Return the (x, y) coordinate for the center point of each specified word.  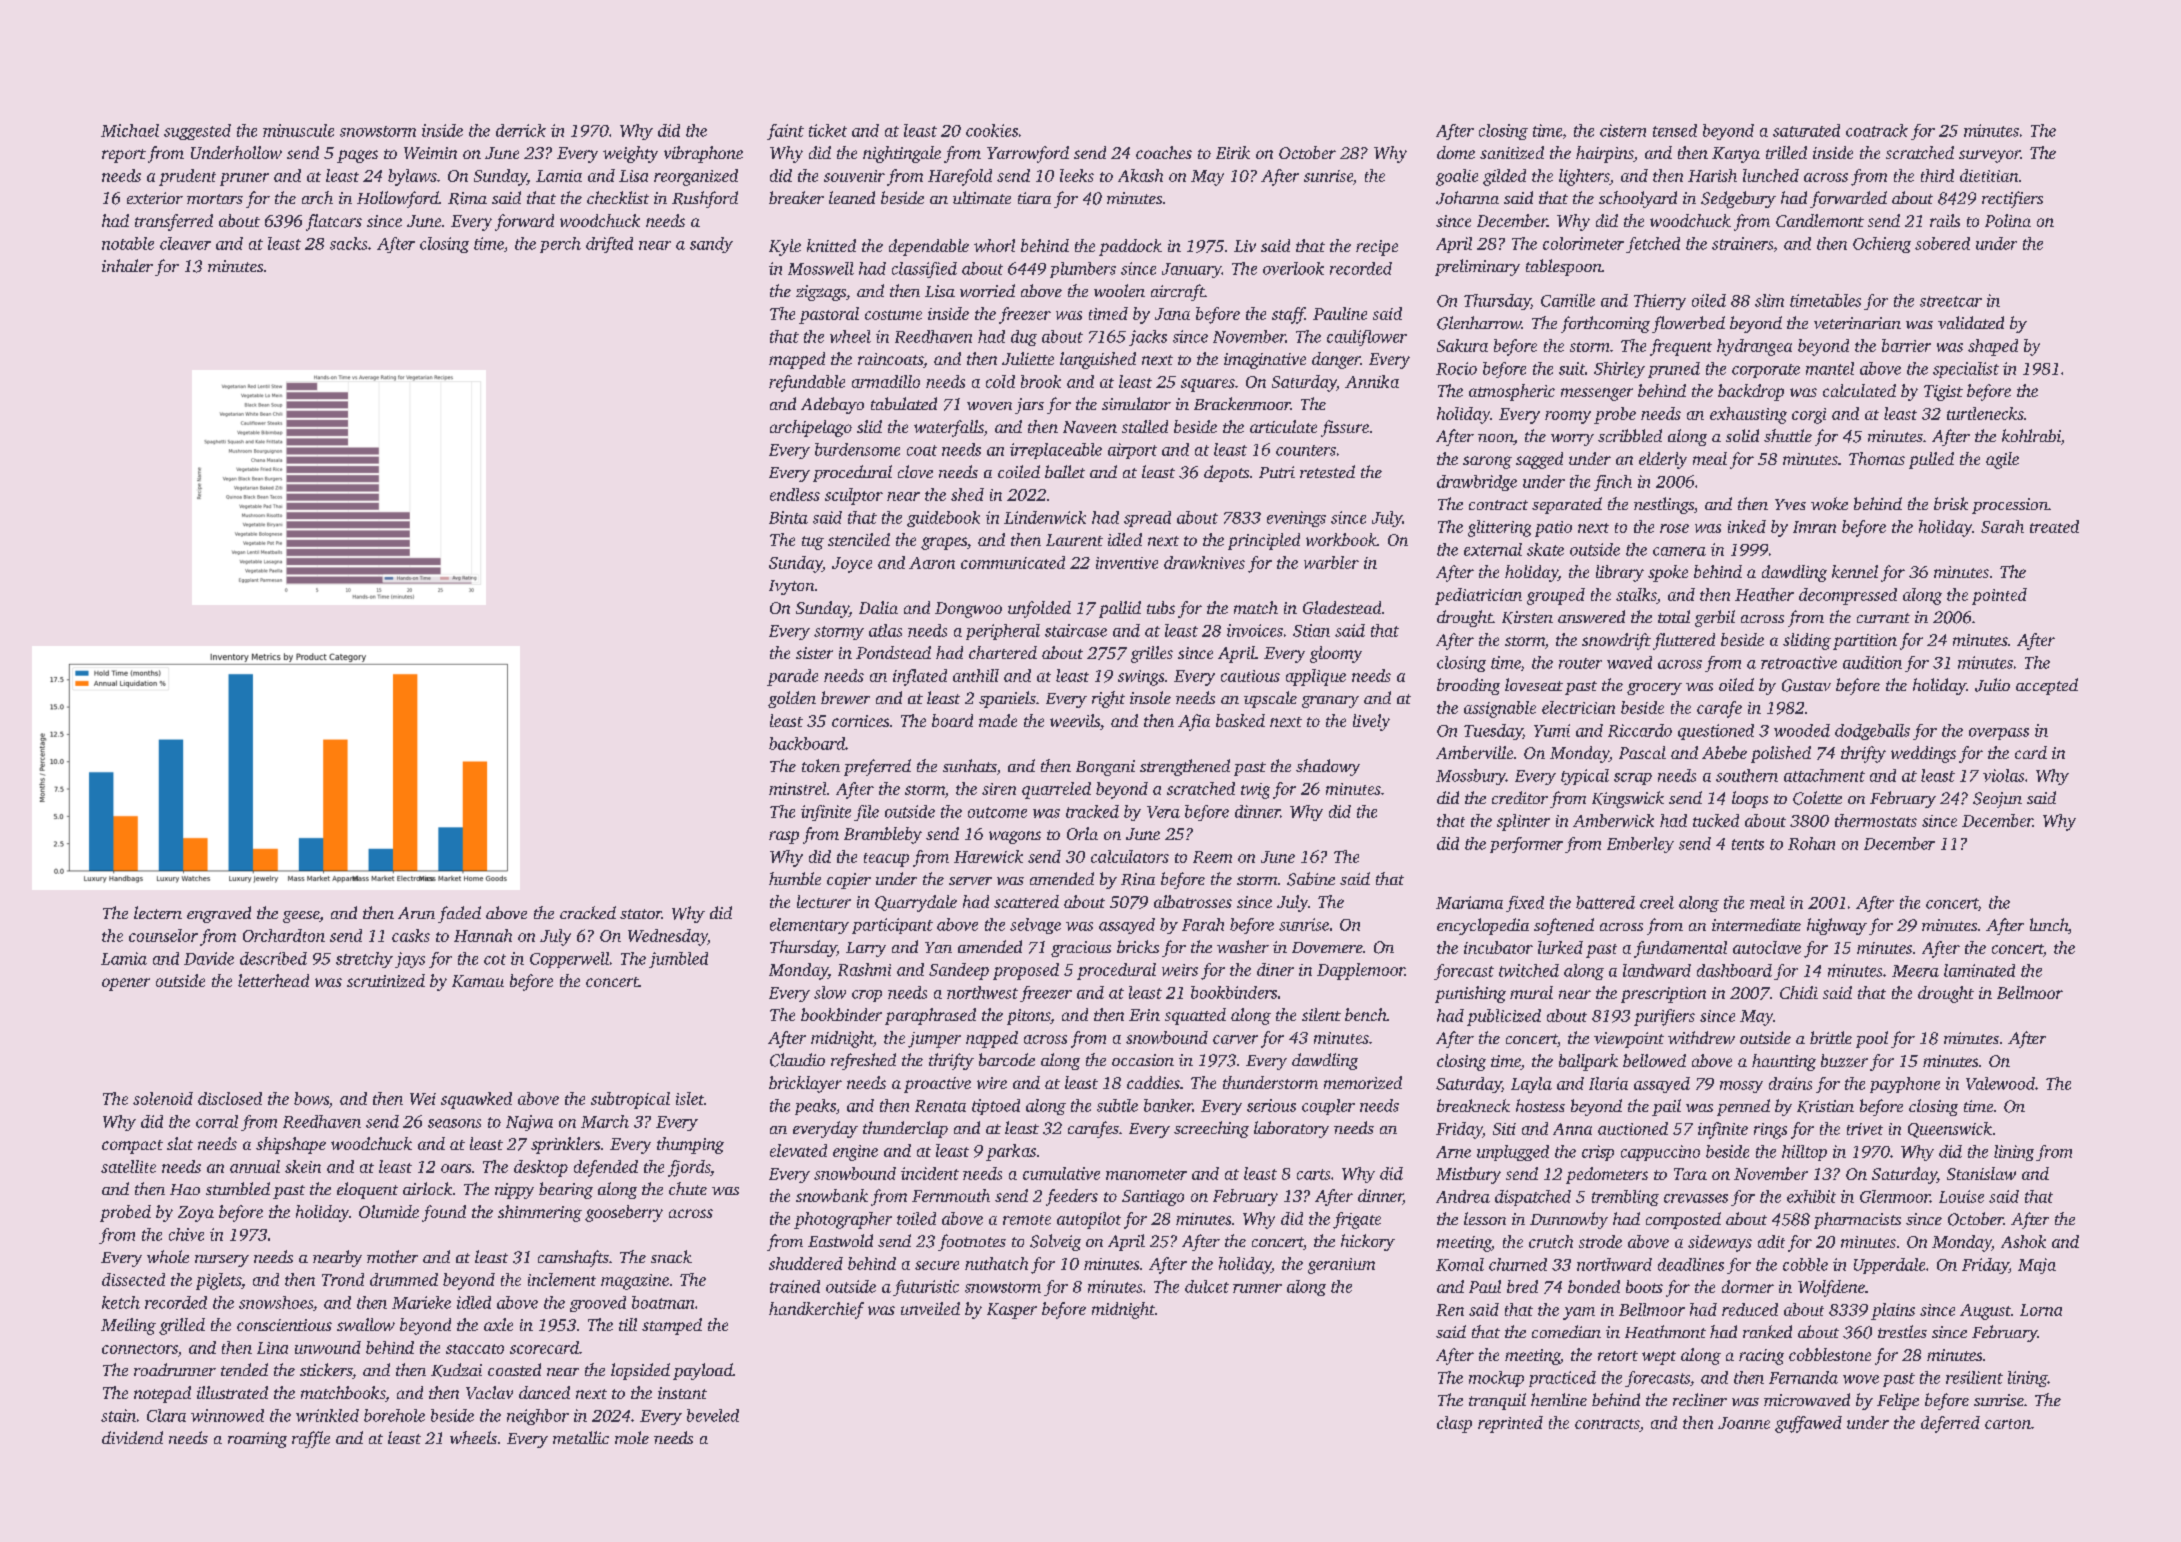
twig (1255, 791)
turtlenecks (1985, 413)
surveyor (1989, 156)
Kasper (1012, 1311)
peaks (815, 1107)
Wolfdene (1831, 1288)
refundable (807, 383)
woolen (1119, 290)
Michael (130, 130)
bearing (566, 1190)
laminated (1979, 970)
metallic (581, 1437)
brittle (1831, 1037)
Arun (416, 913)
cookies (992, 130)
